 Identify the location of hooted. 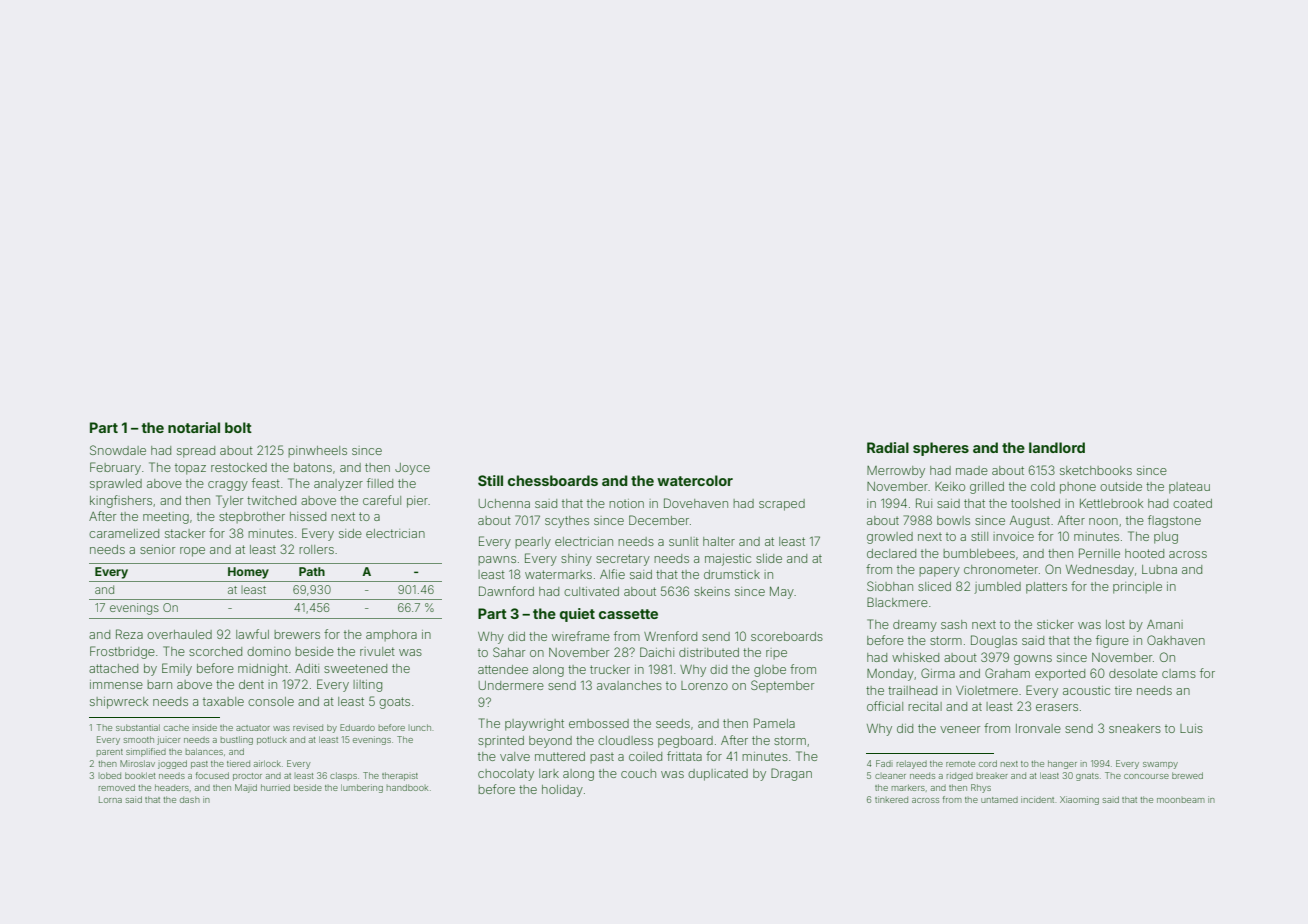
(1144, 553).
